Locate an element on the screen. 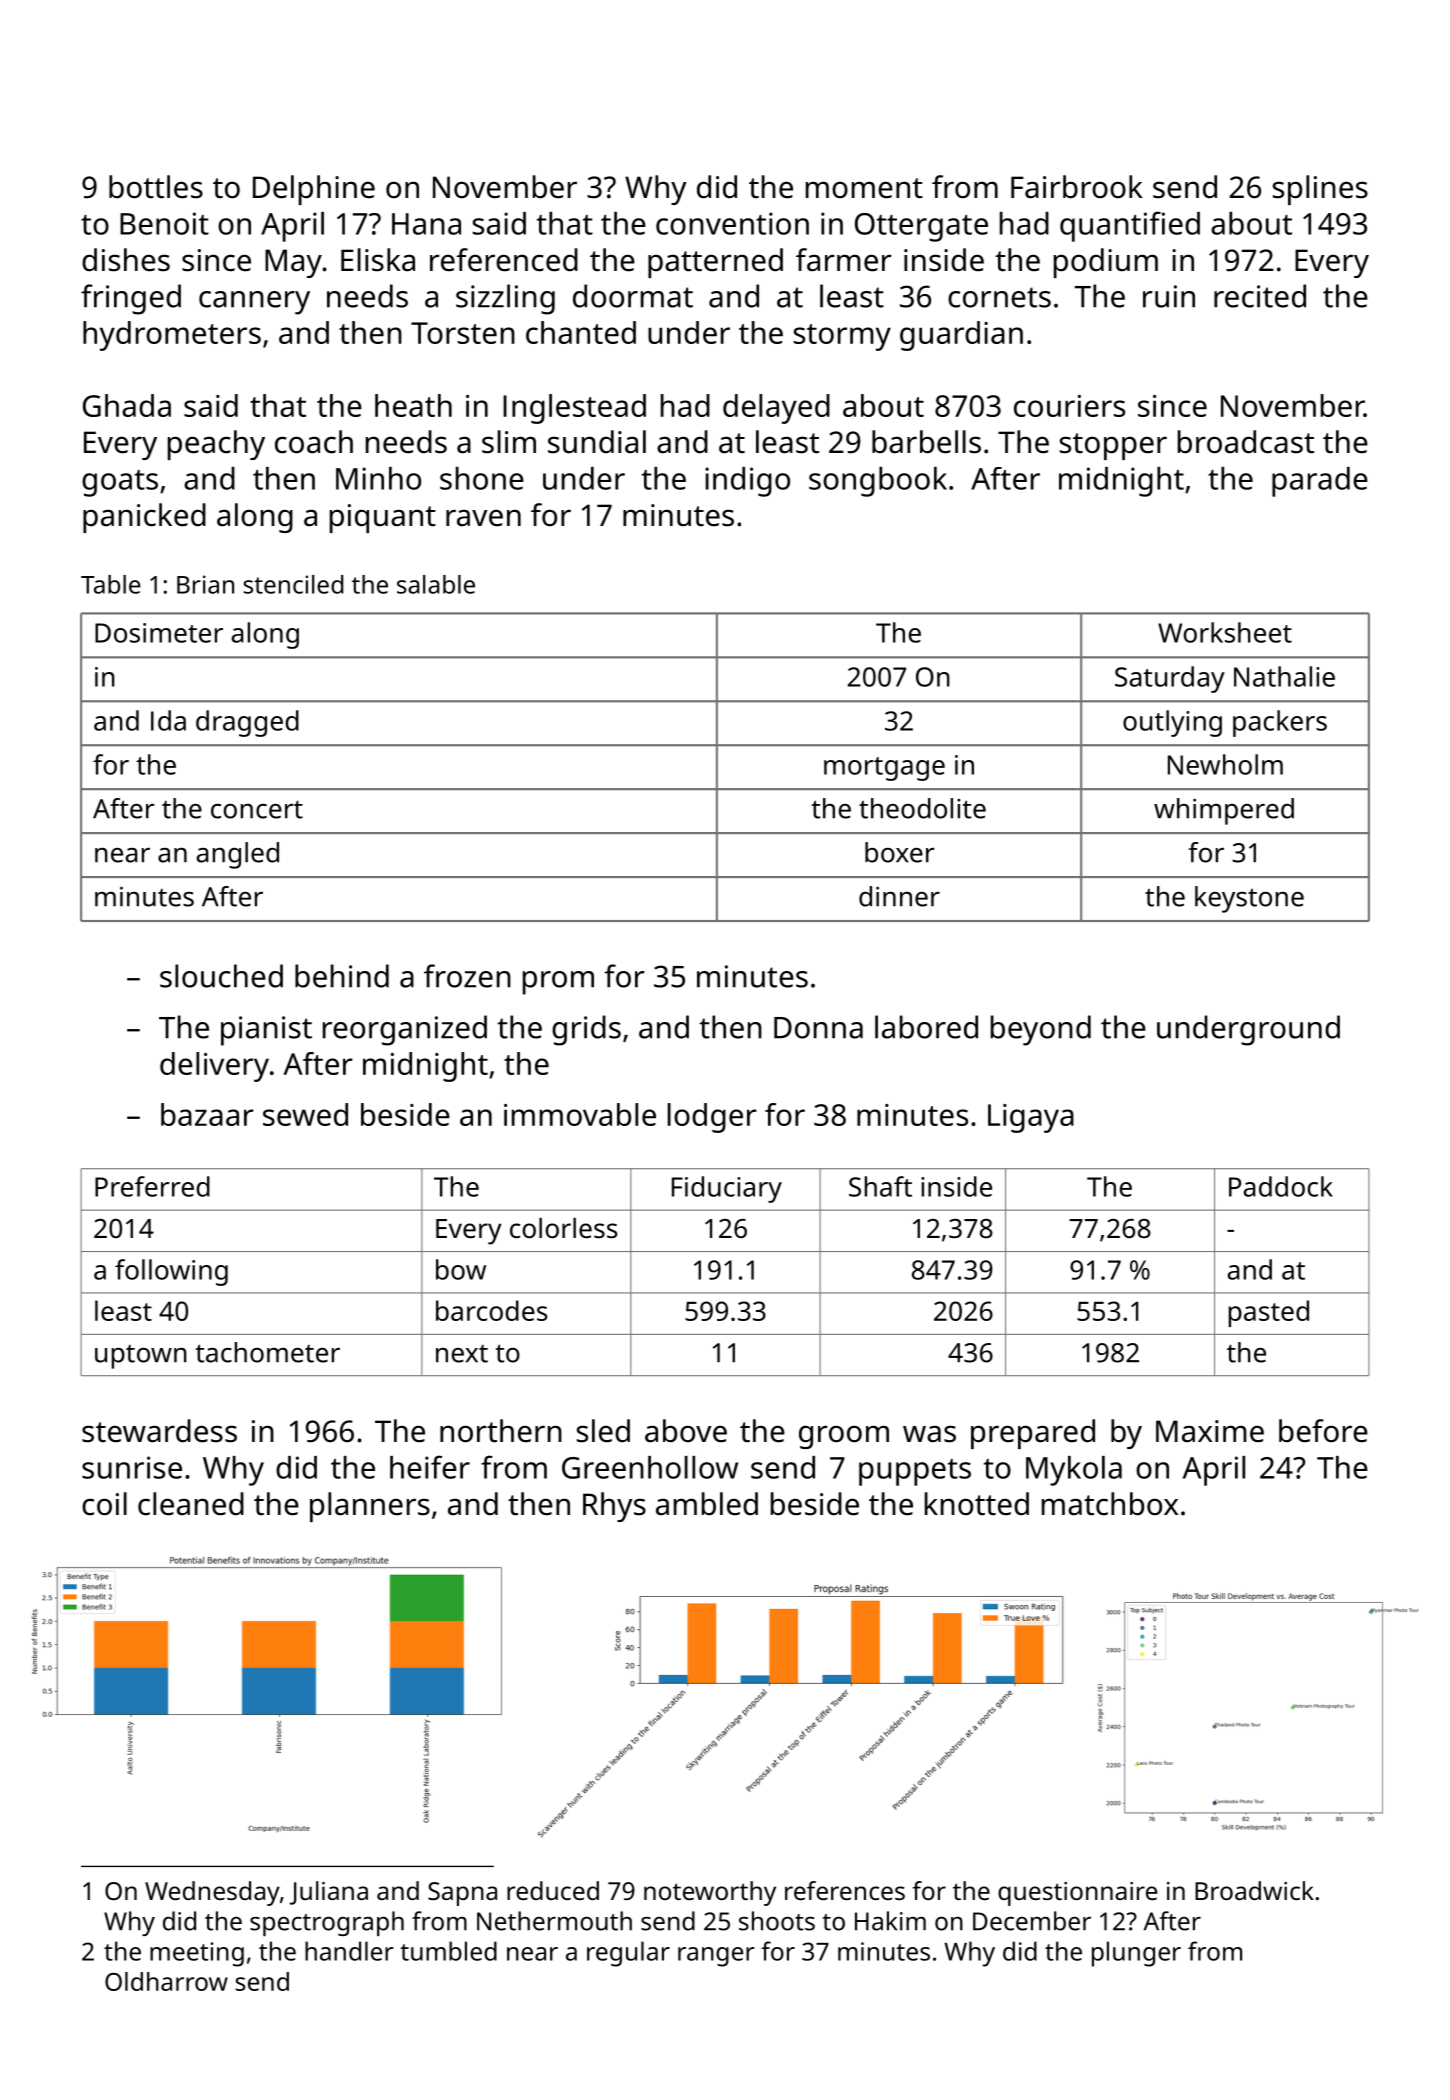 The image size is (1450, 2100). shoots is located at coordinates (777, 1921).
